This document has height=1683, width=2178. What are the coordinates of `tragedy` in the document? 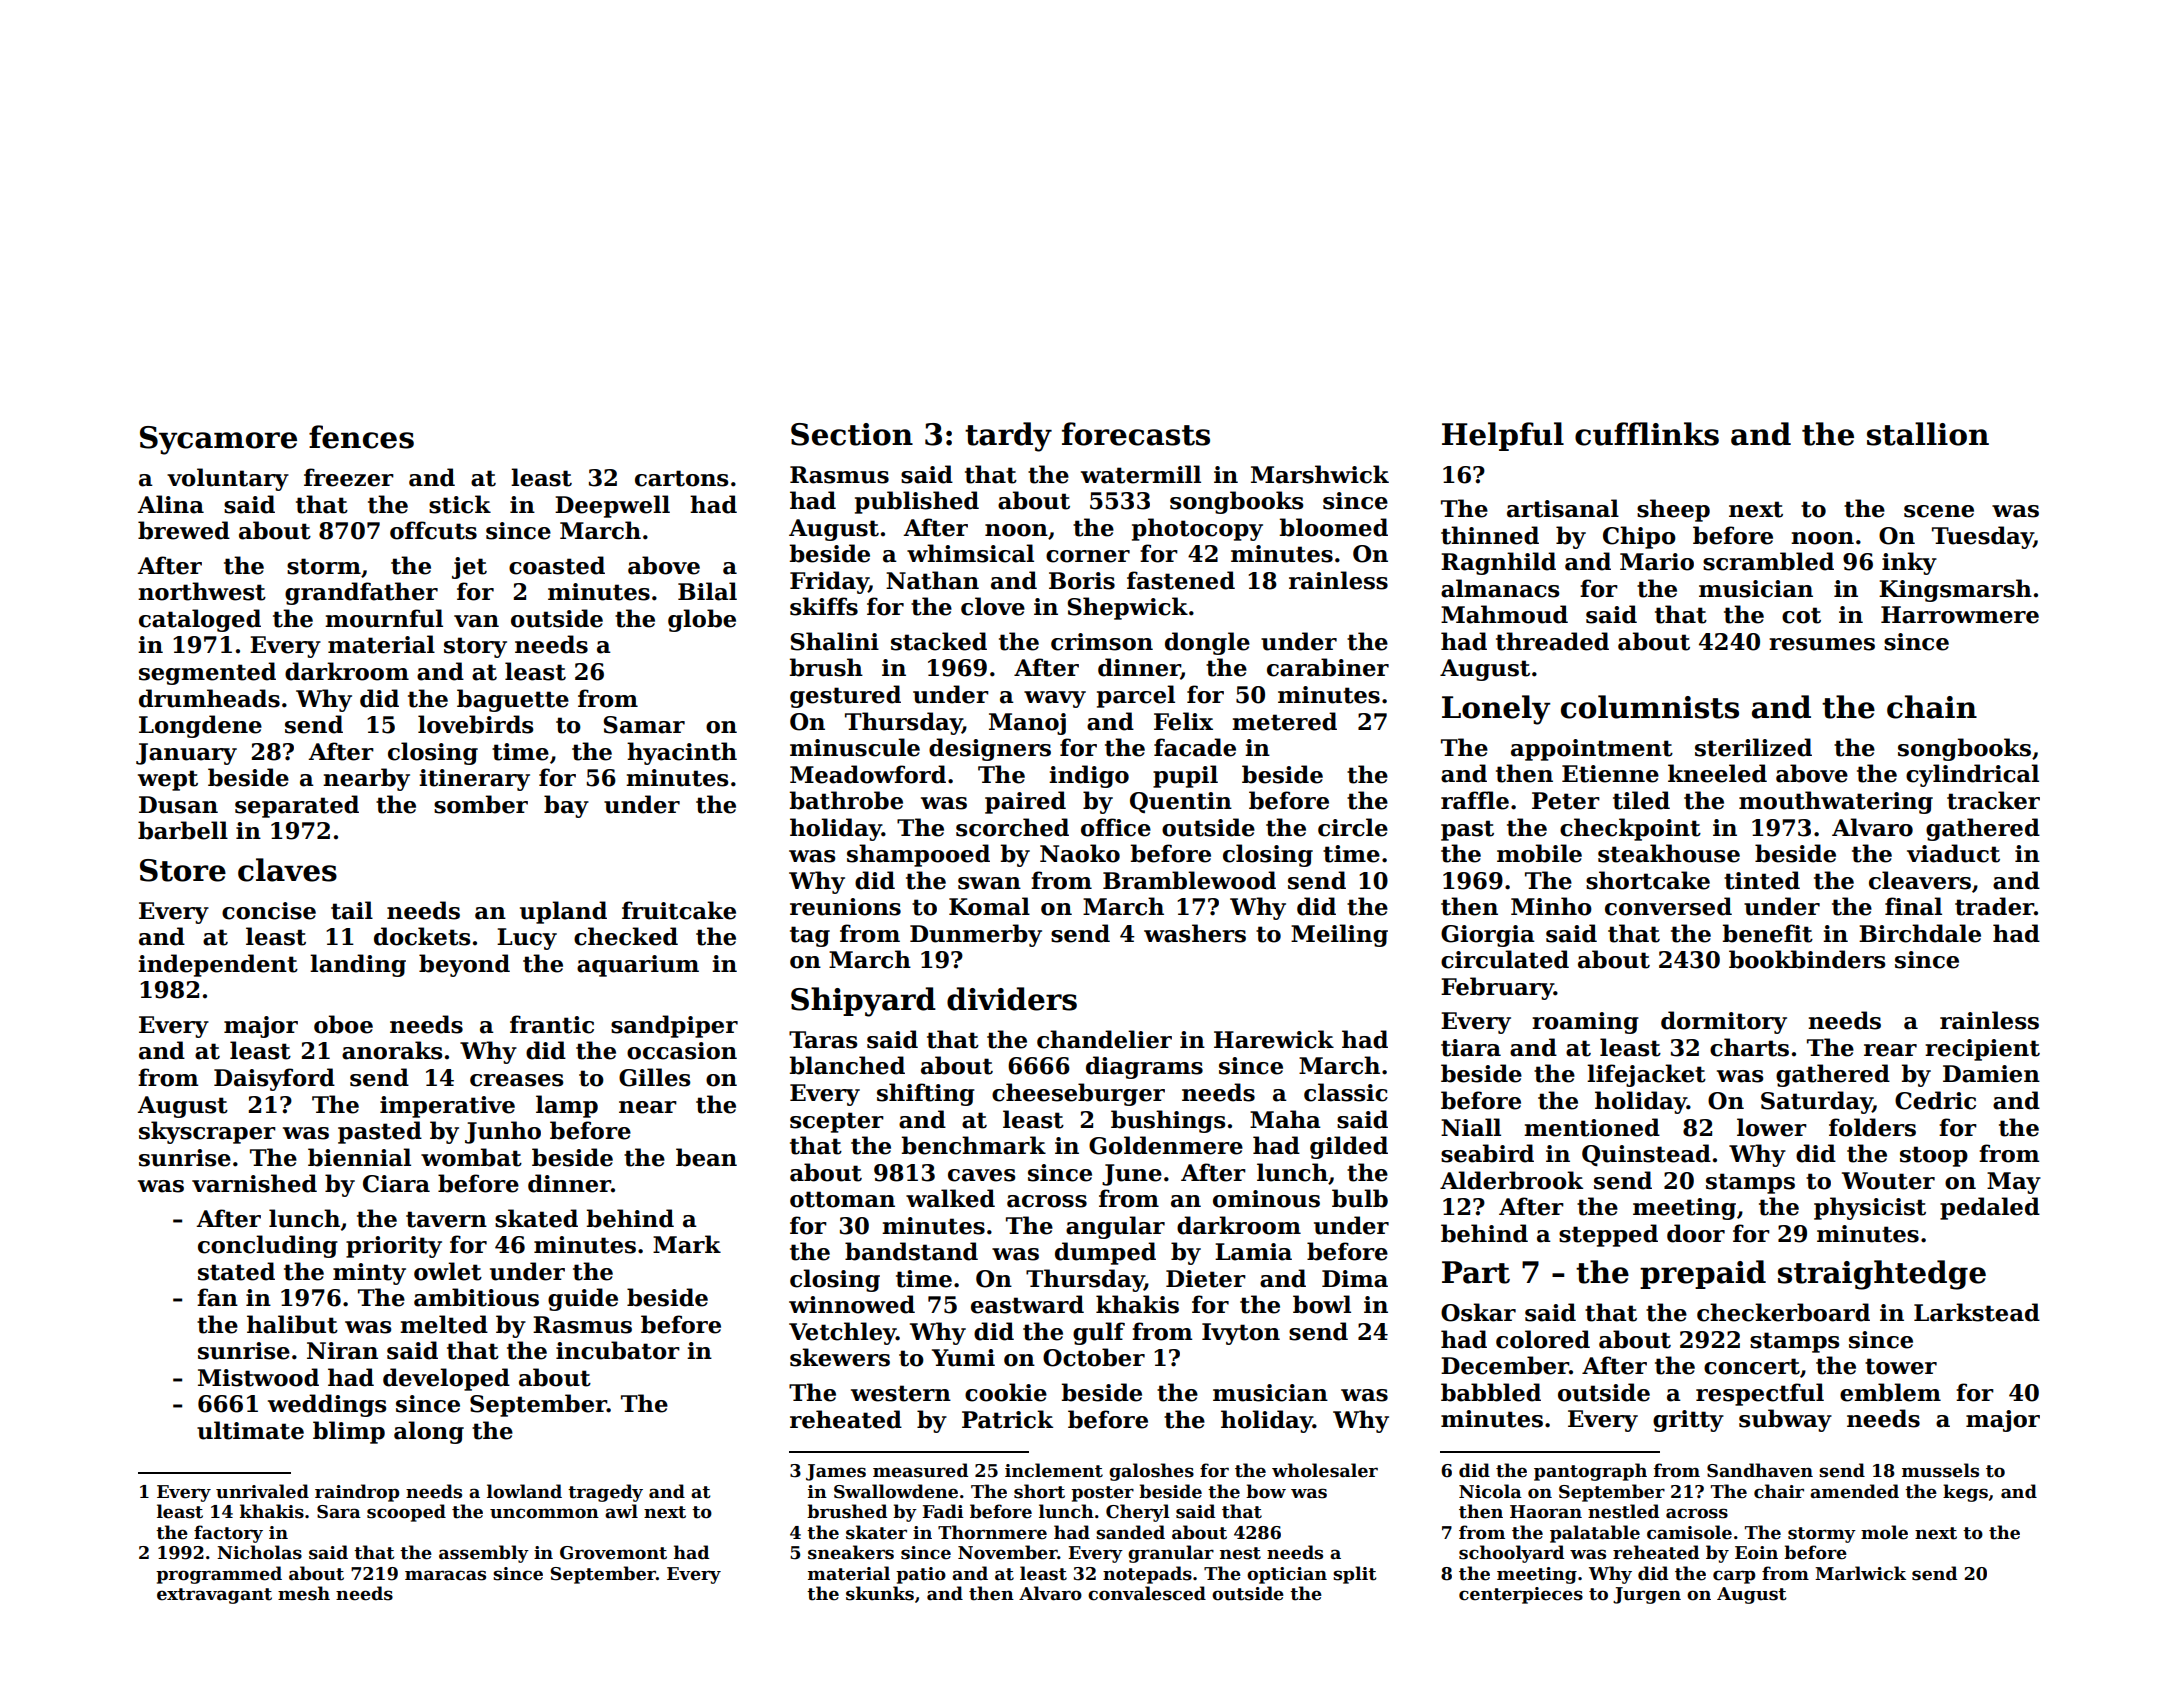 It's located at (605, 1493).
